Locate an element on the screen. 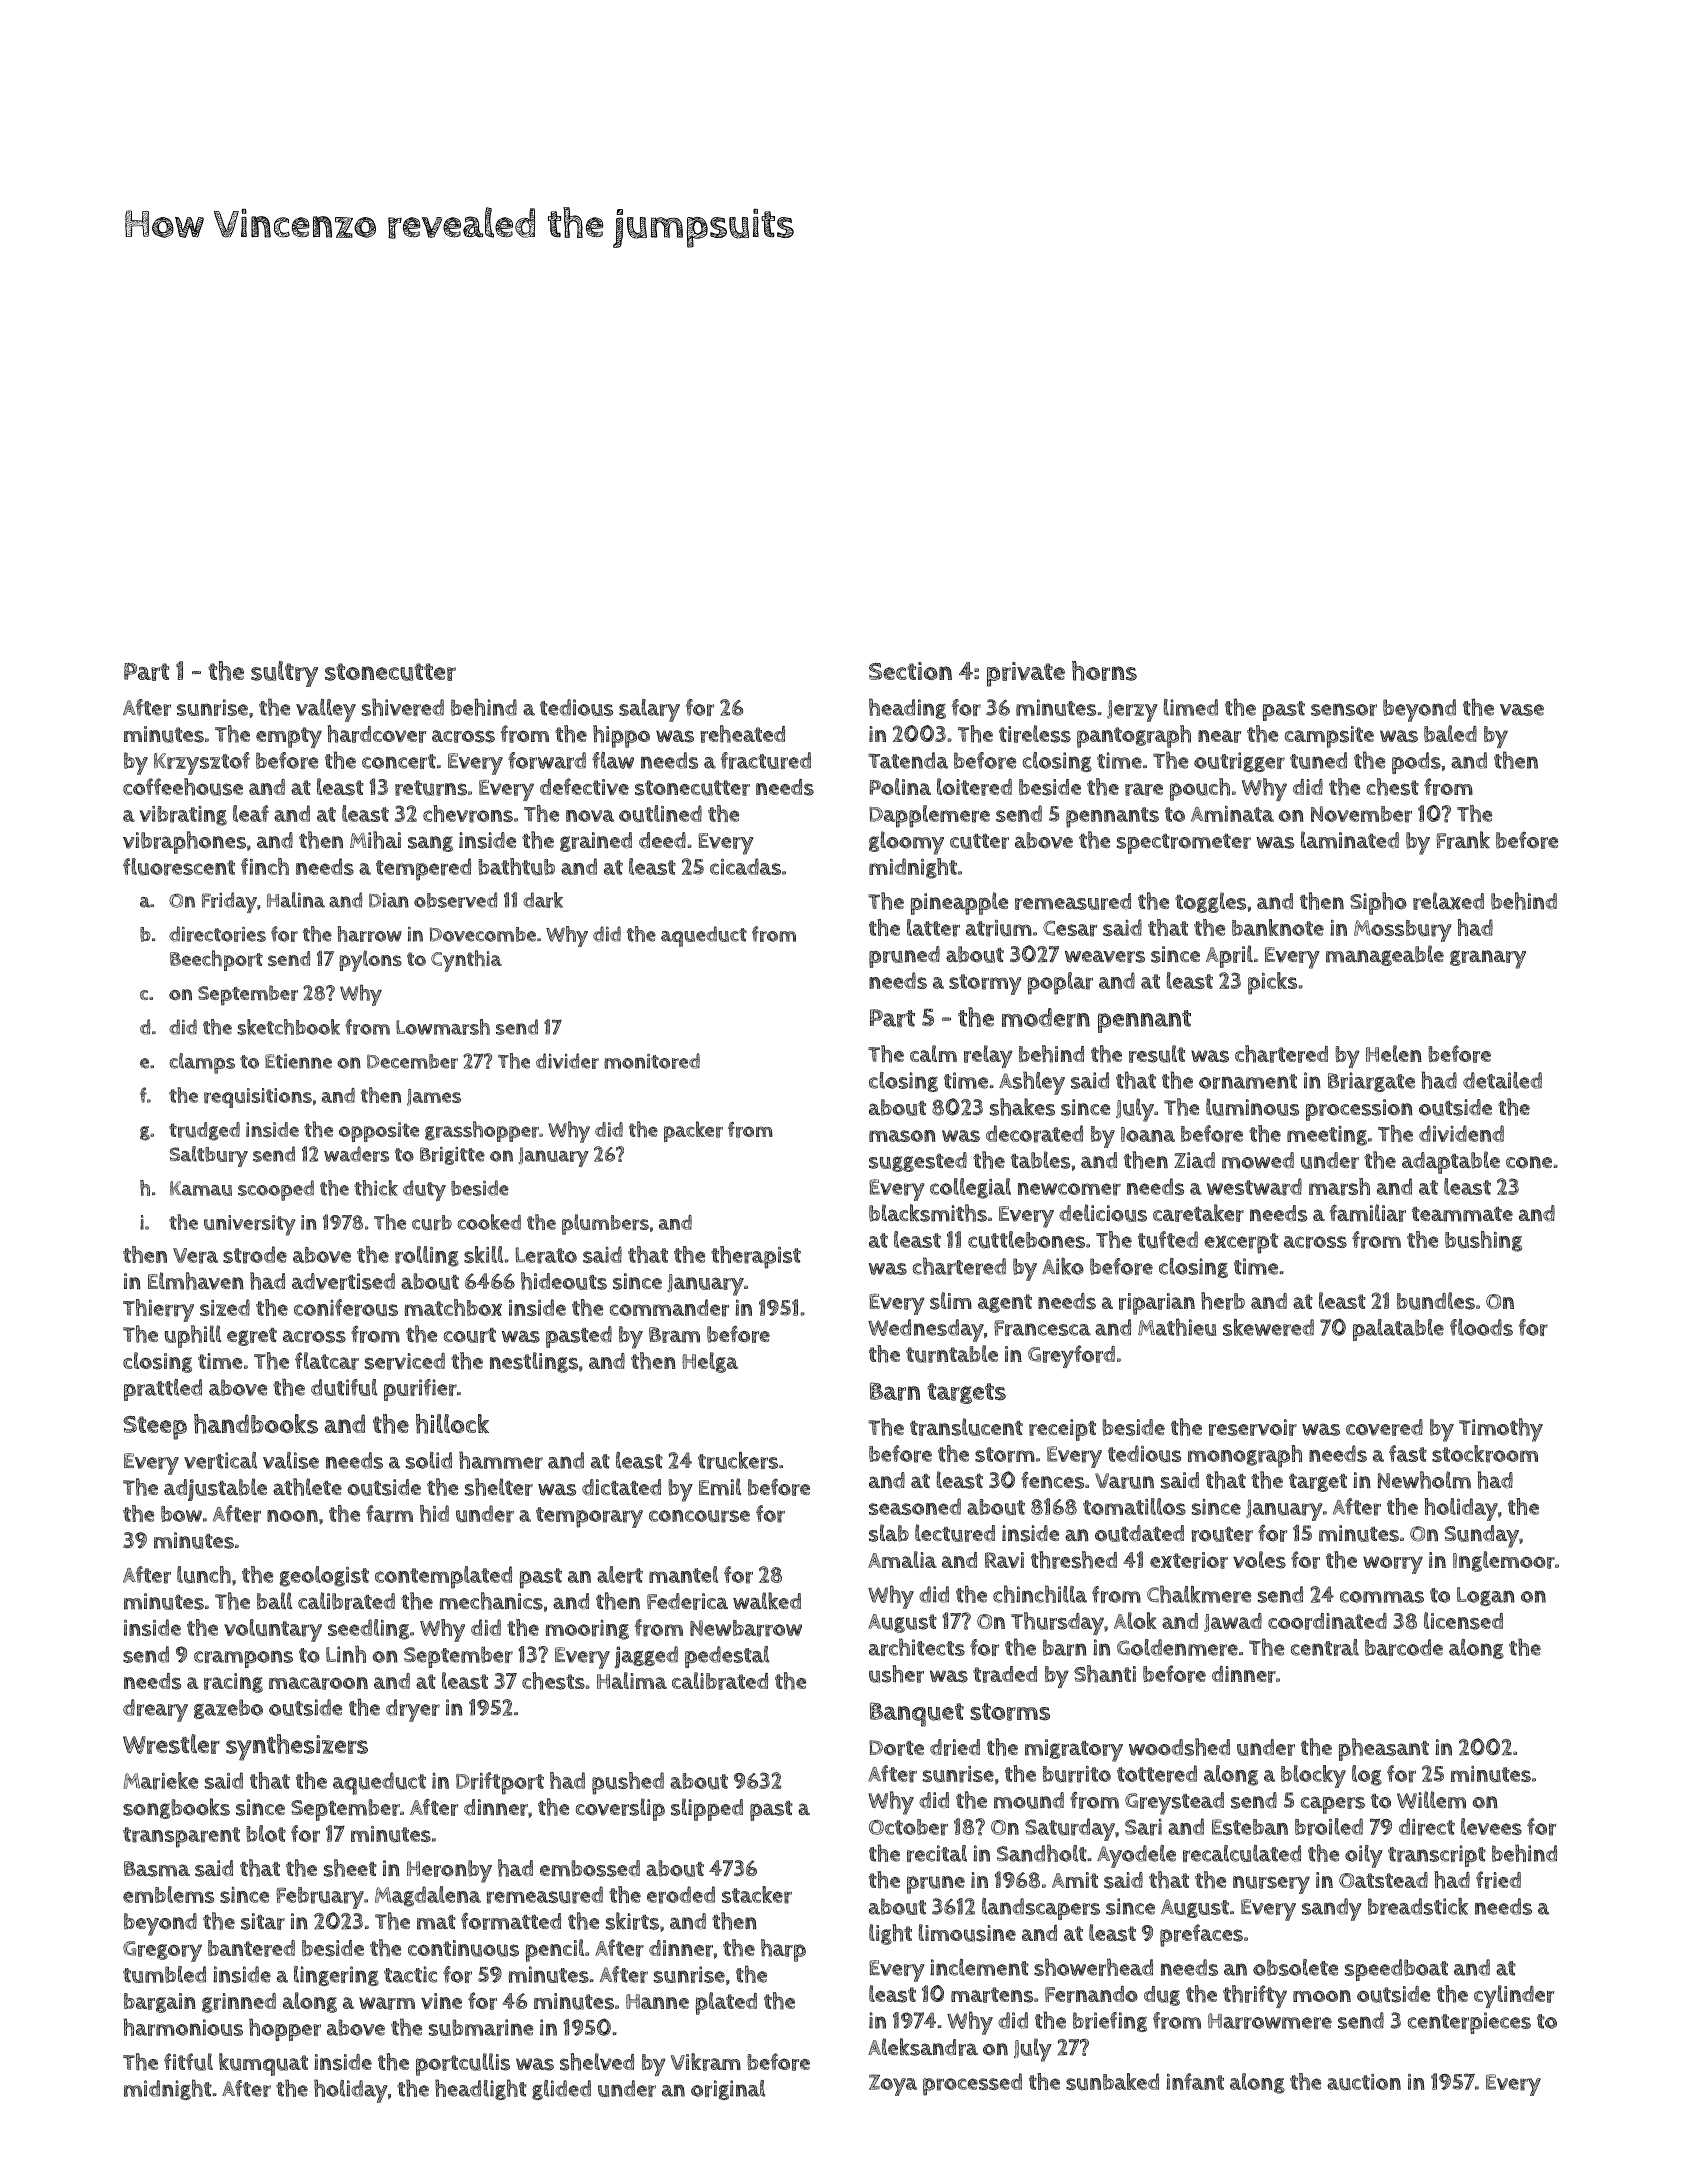  private is located at coordinates (1026, 674).
